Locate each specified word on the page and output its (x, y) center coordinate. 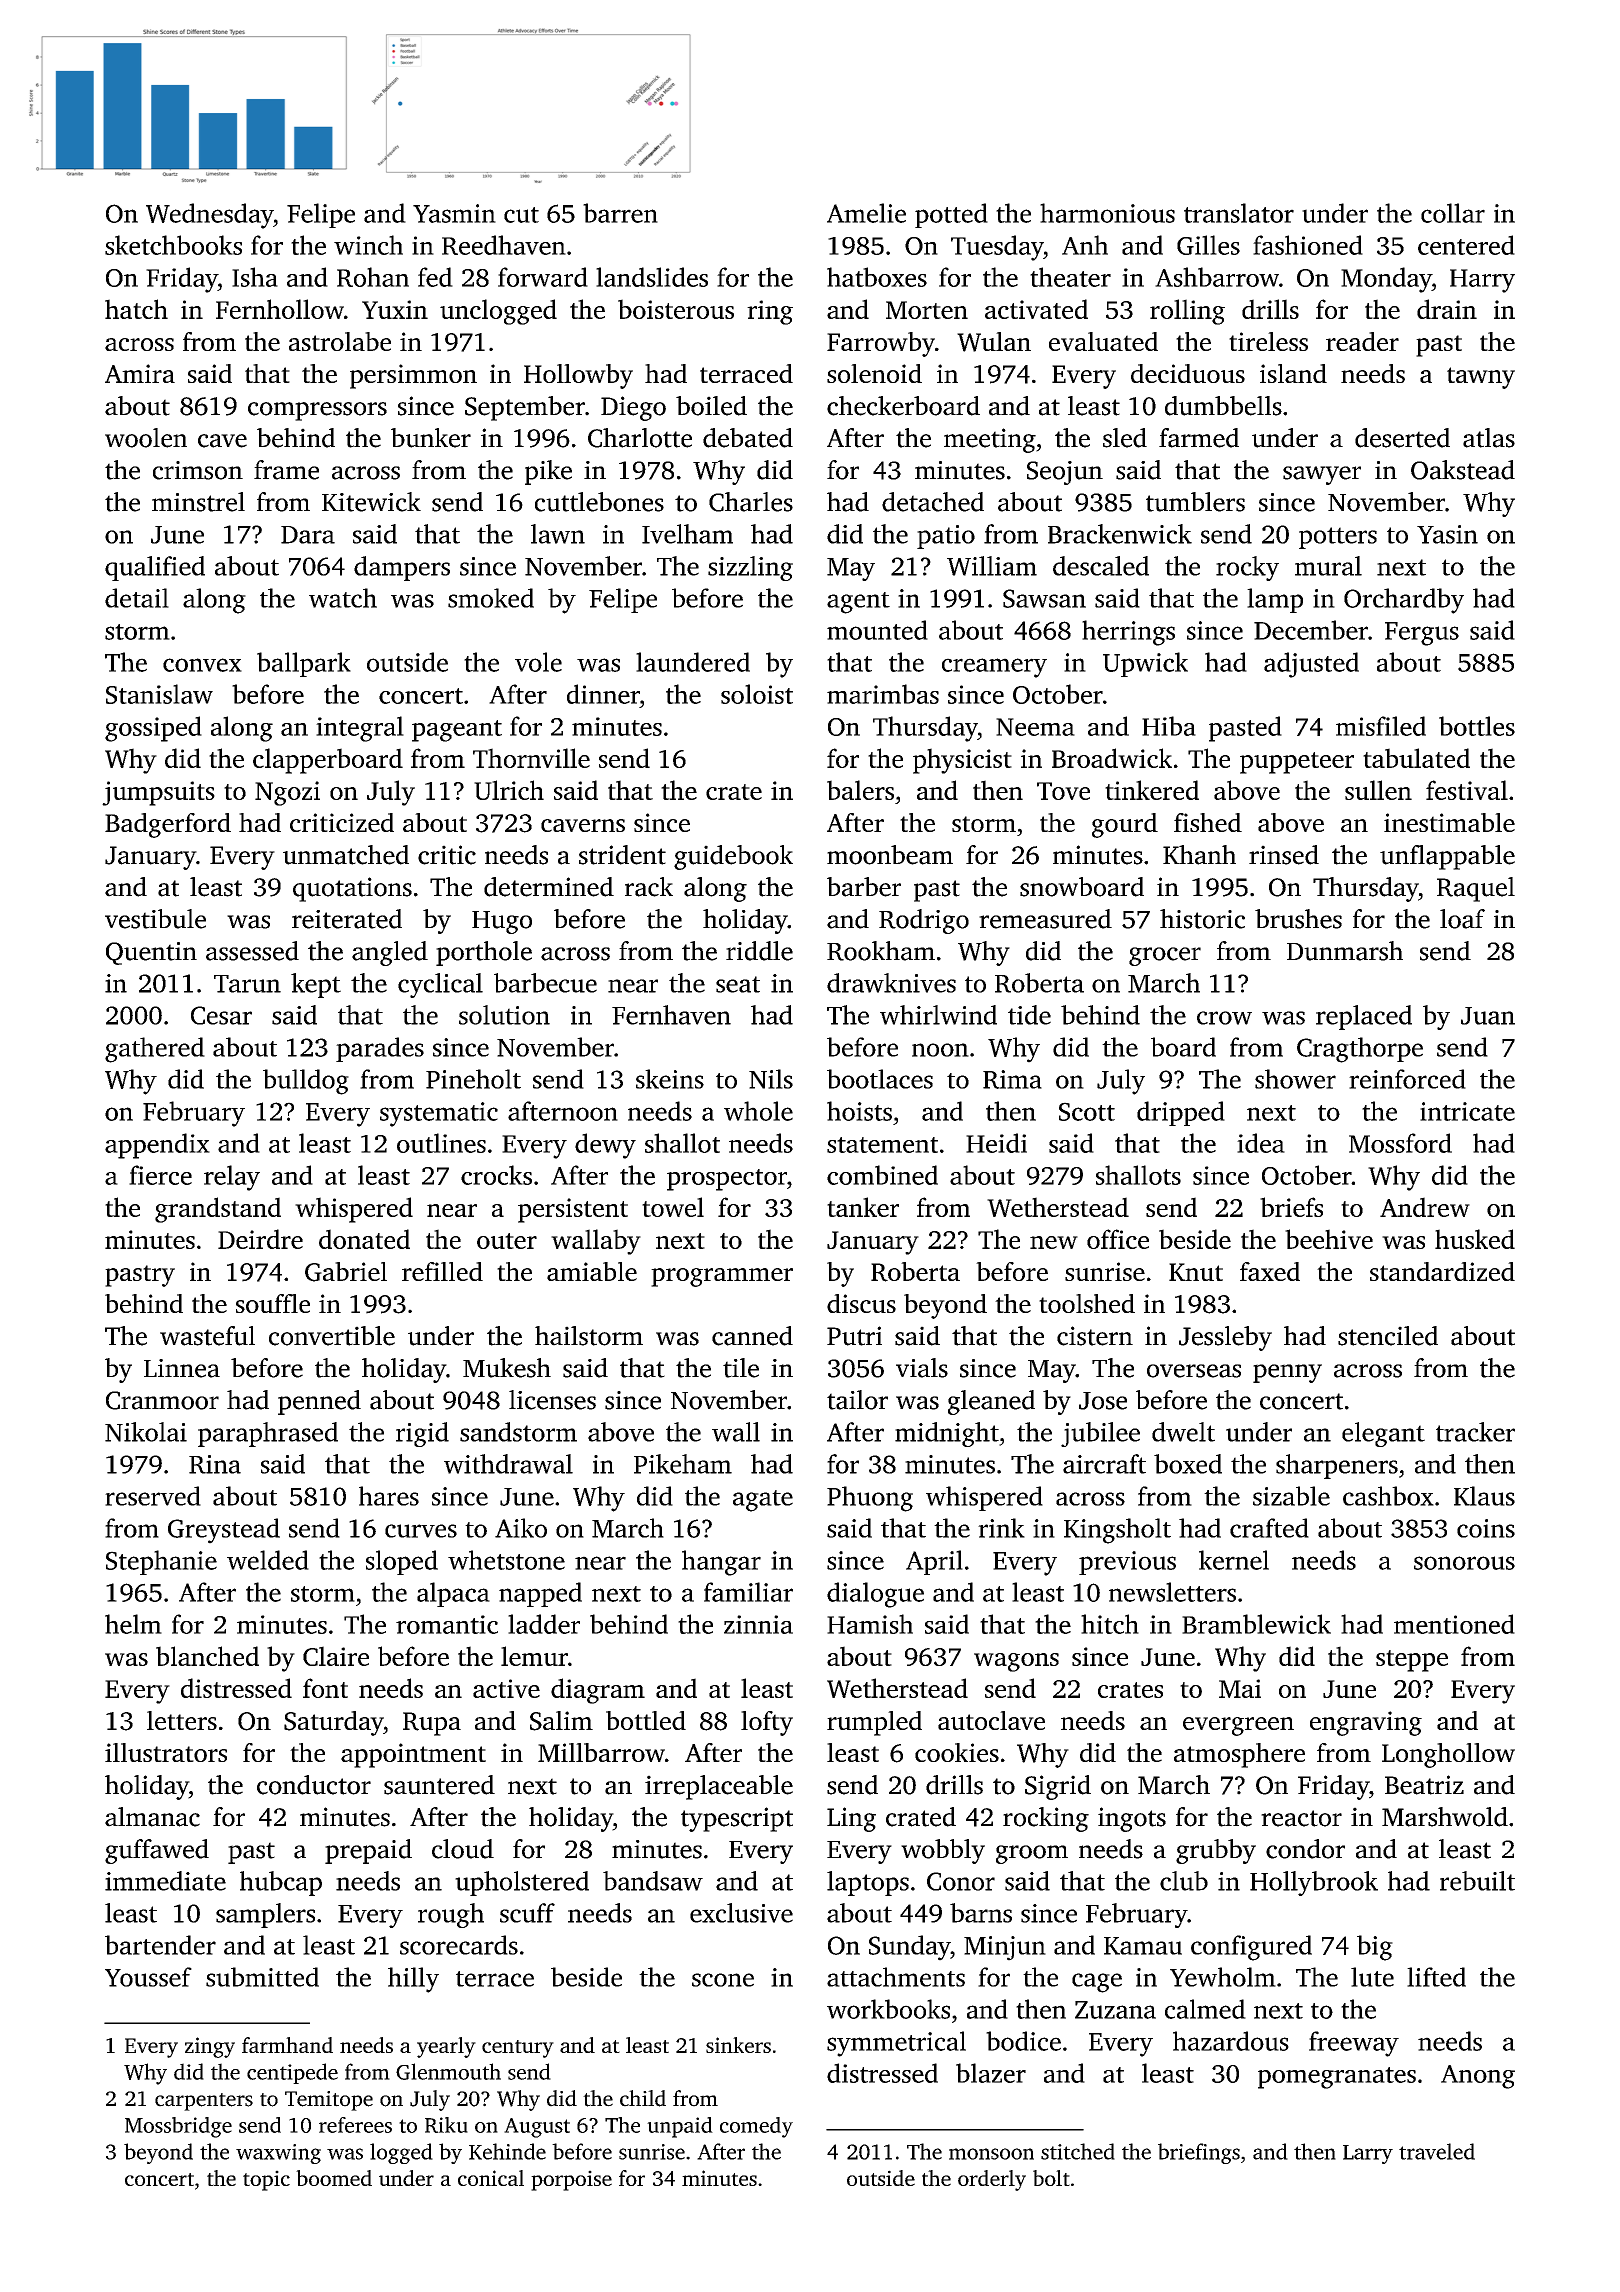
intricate (1467, 1111)
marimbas (883, 694)
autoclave (991, 1720)
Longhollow (1448, 1755)
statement (882, 1145)
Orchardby (1404, 601)
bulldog (306, 1082)
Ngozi (287, 793)
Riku (446, 2125)
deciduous (1188, 373)
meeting (990, 440)
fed (435, 277)
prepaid (368, 1851)
